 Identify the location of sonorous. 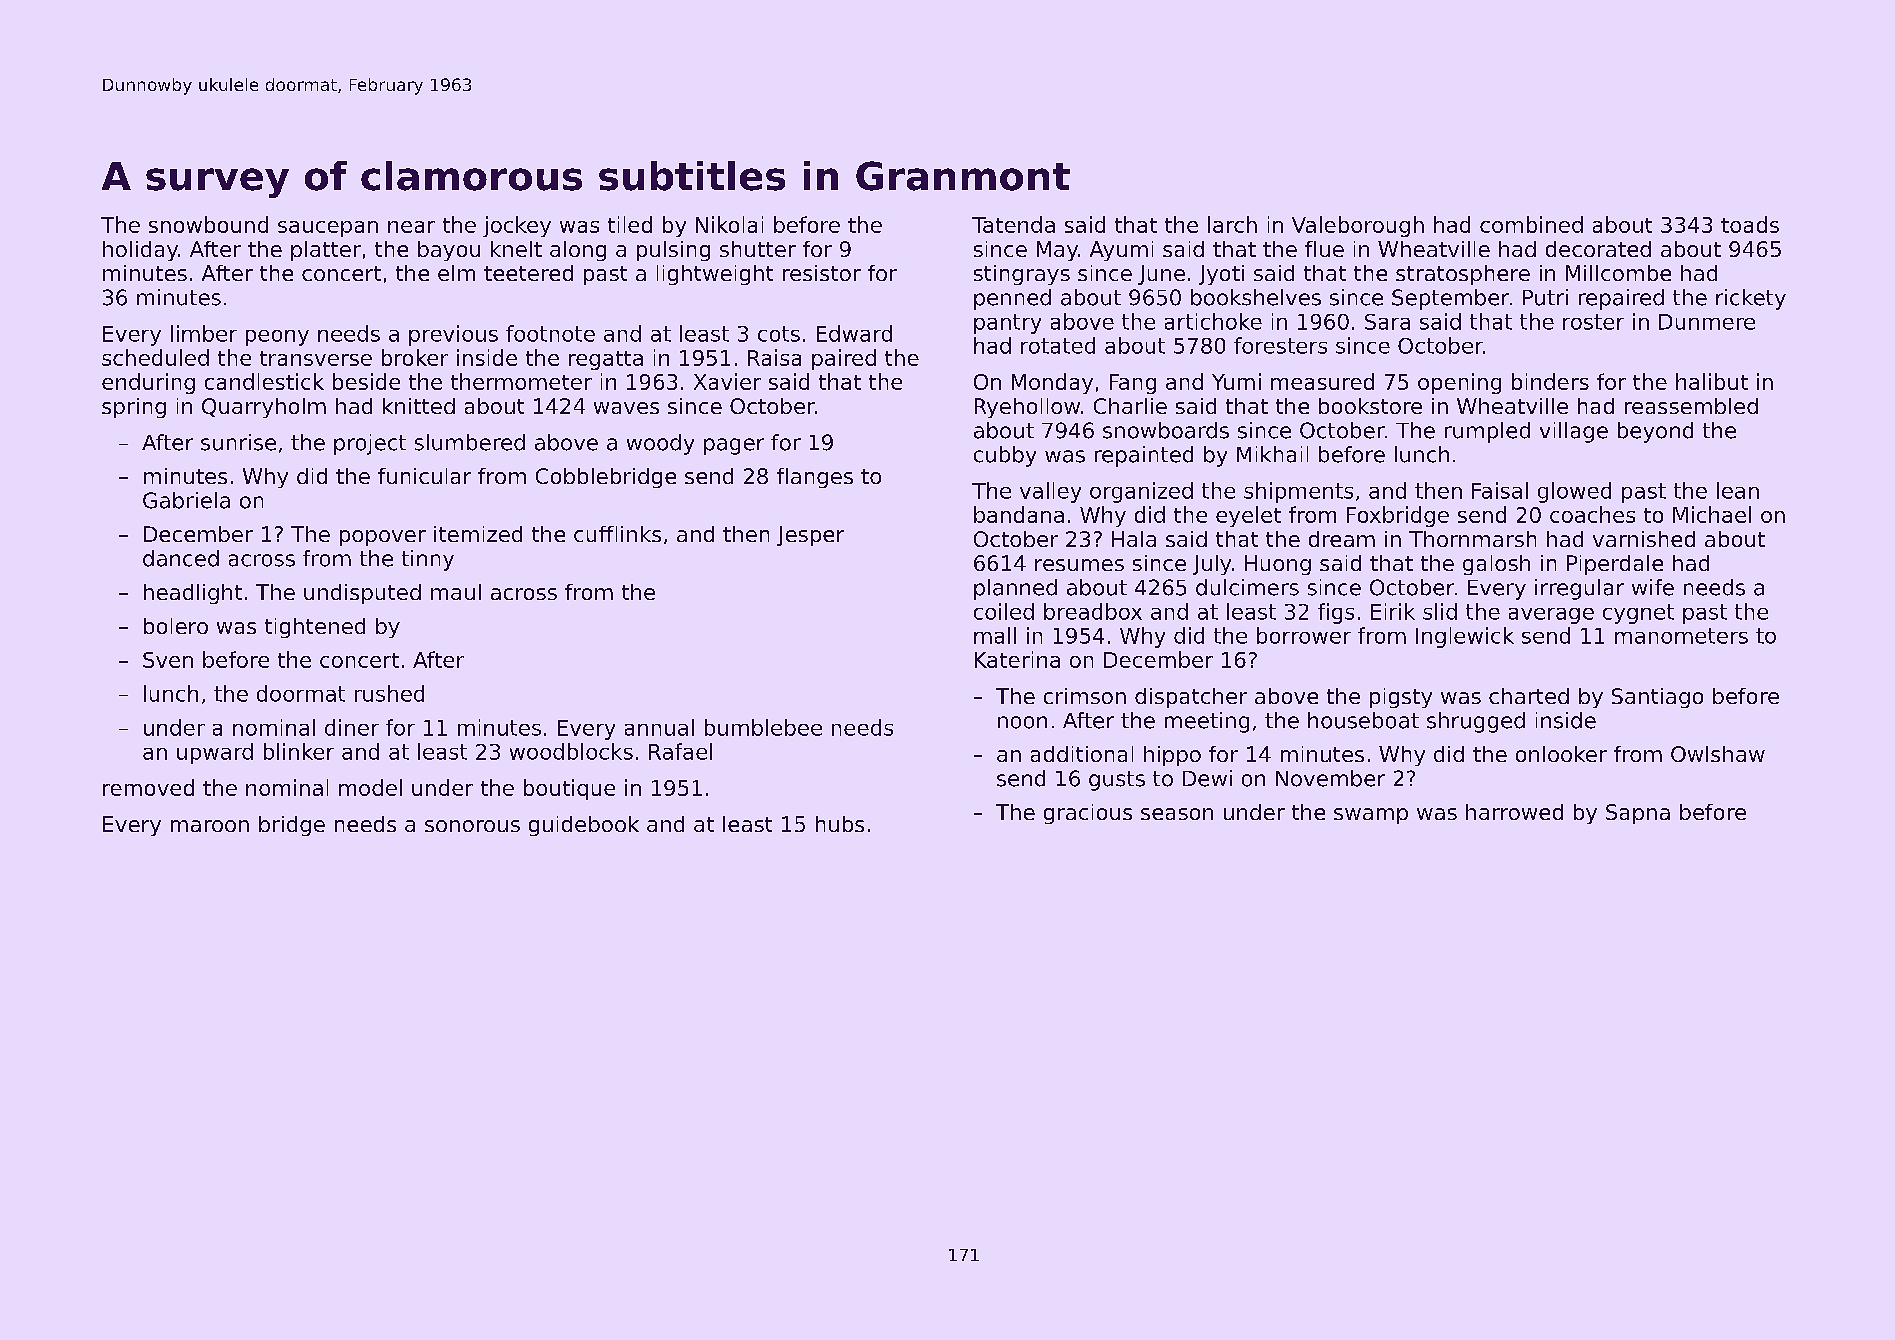
(472, 826).
